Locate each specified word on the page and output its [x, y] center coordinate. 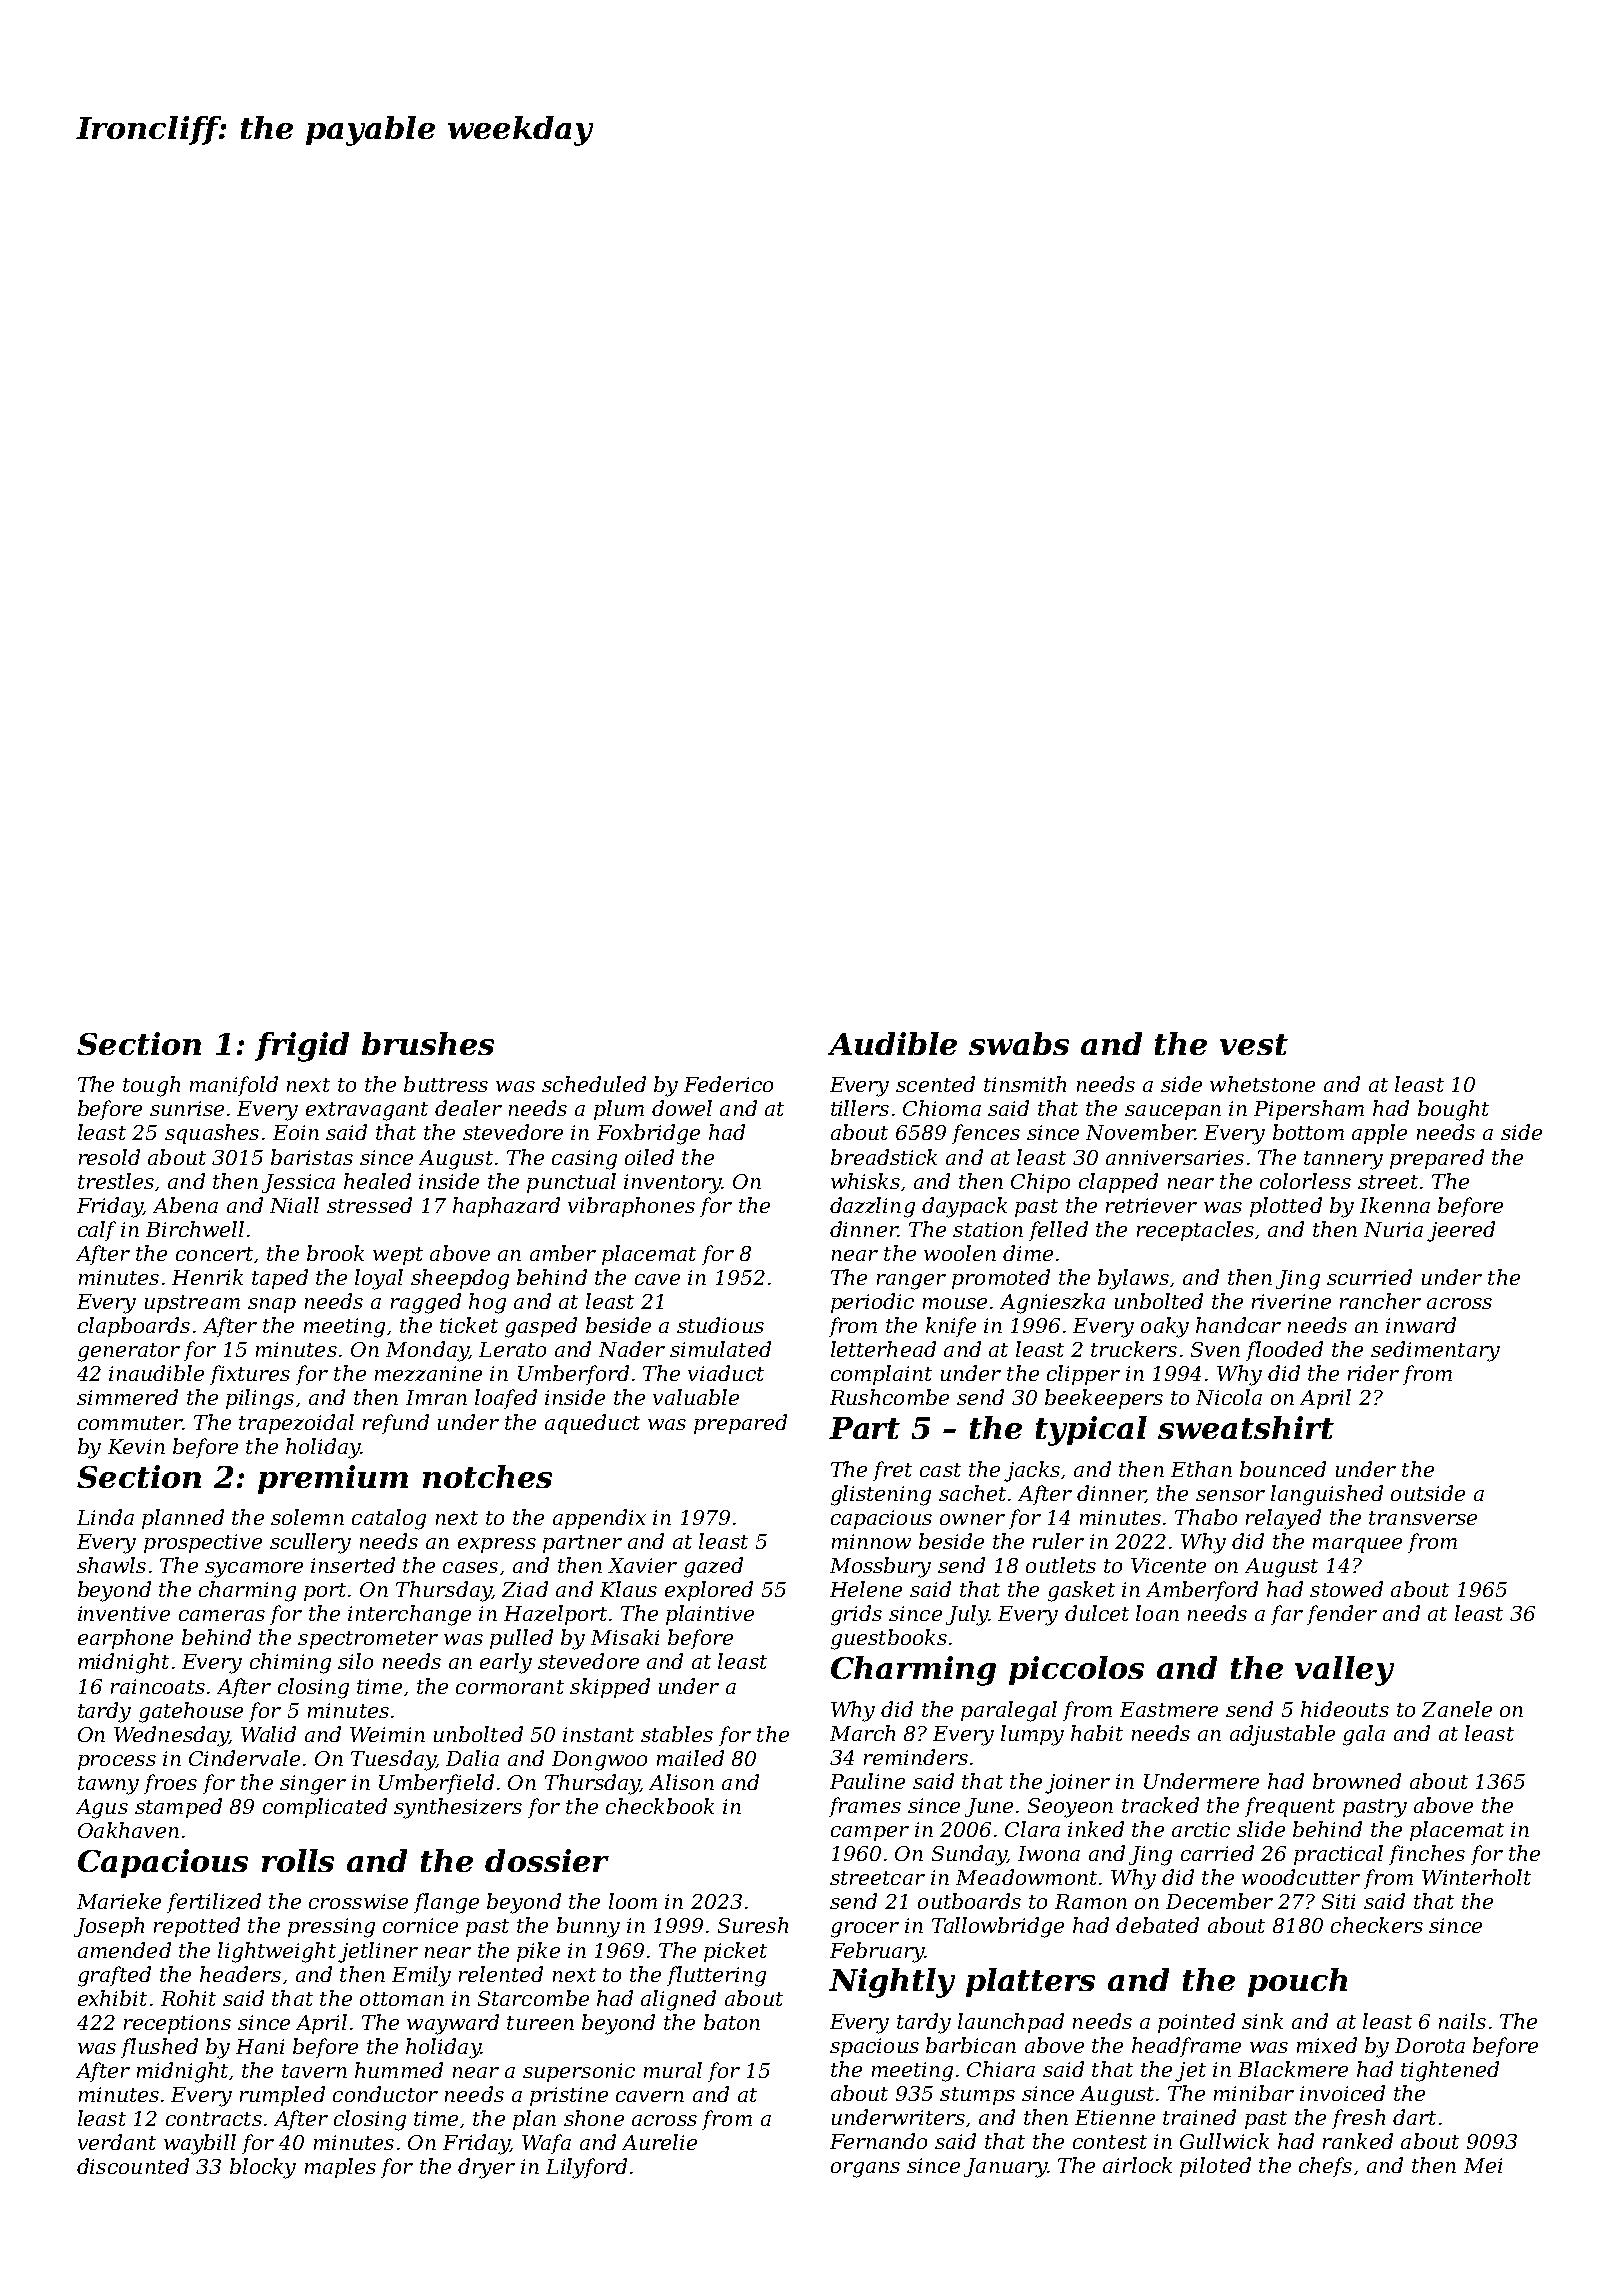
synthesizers [458, 1808]
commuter [130, 1423]
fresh [1358, 2119]
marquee [1357, 1545]
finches [1427, 1855]
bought [1453, 1110]
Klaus [628, 1589]
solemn [307, 1517]
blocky [263, 2168]
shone [594, 2118]
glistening [881, 1495]
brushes [428, 1043]
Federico [728, 1084]
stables [677, 1734]
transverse [1423, 1518]
